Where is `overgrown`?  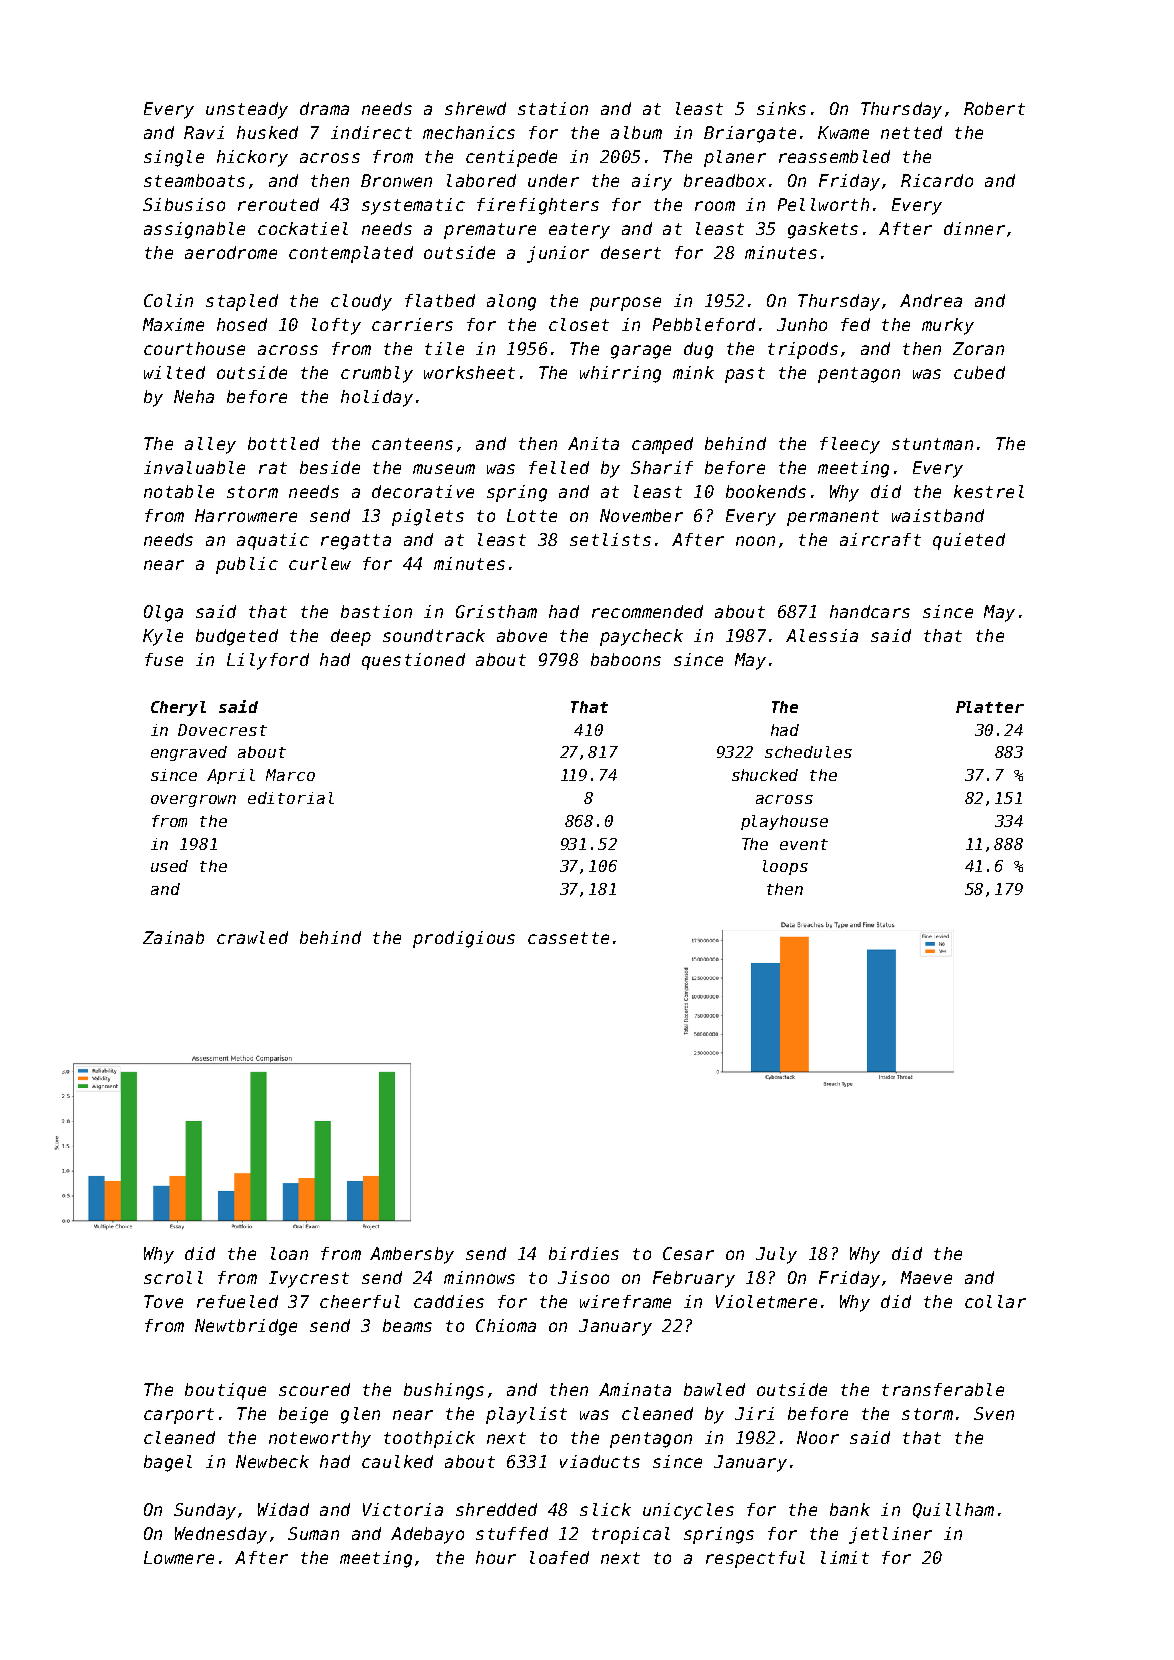
overgrown is located at coordinates (193, 801).
